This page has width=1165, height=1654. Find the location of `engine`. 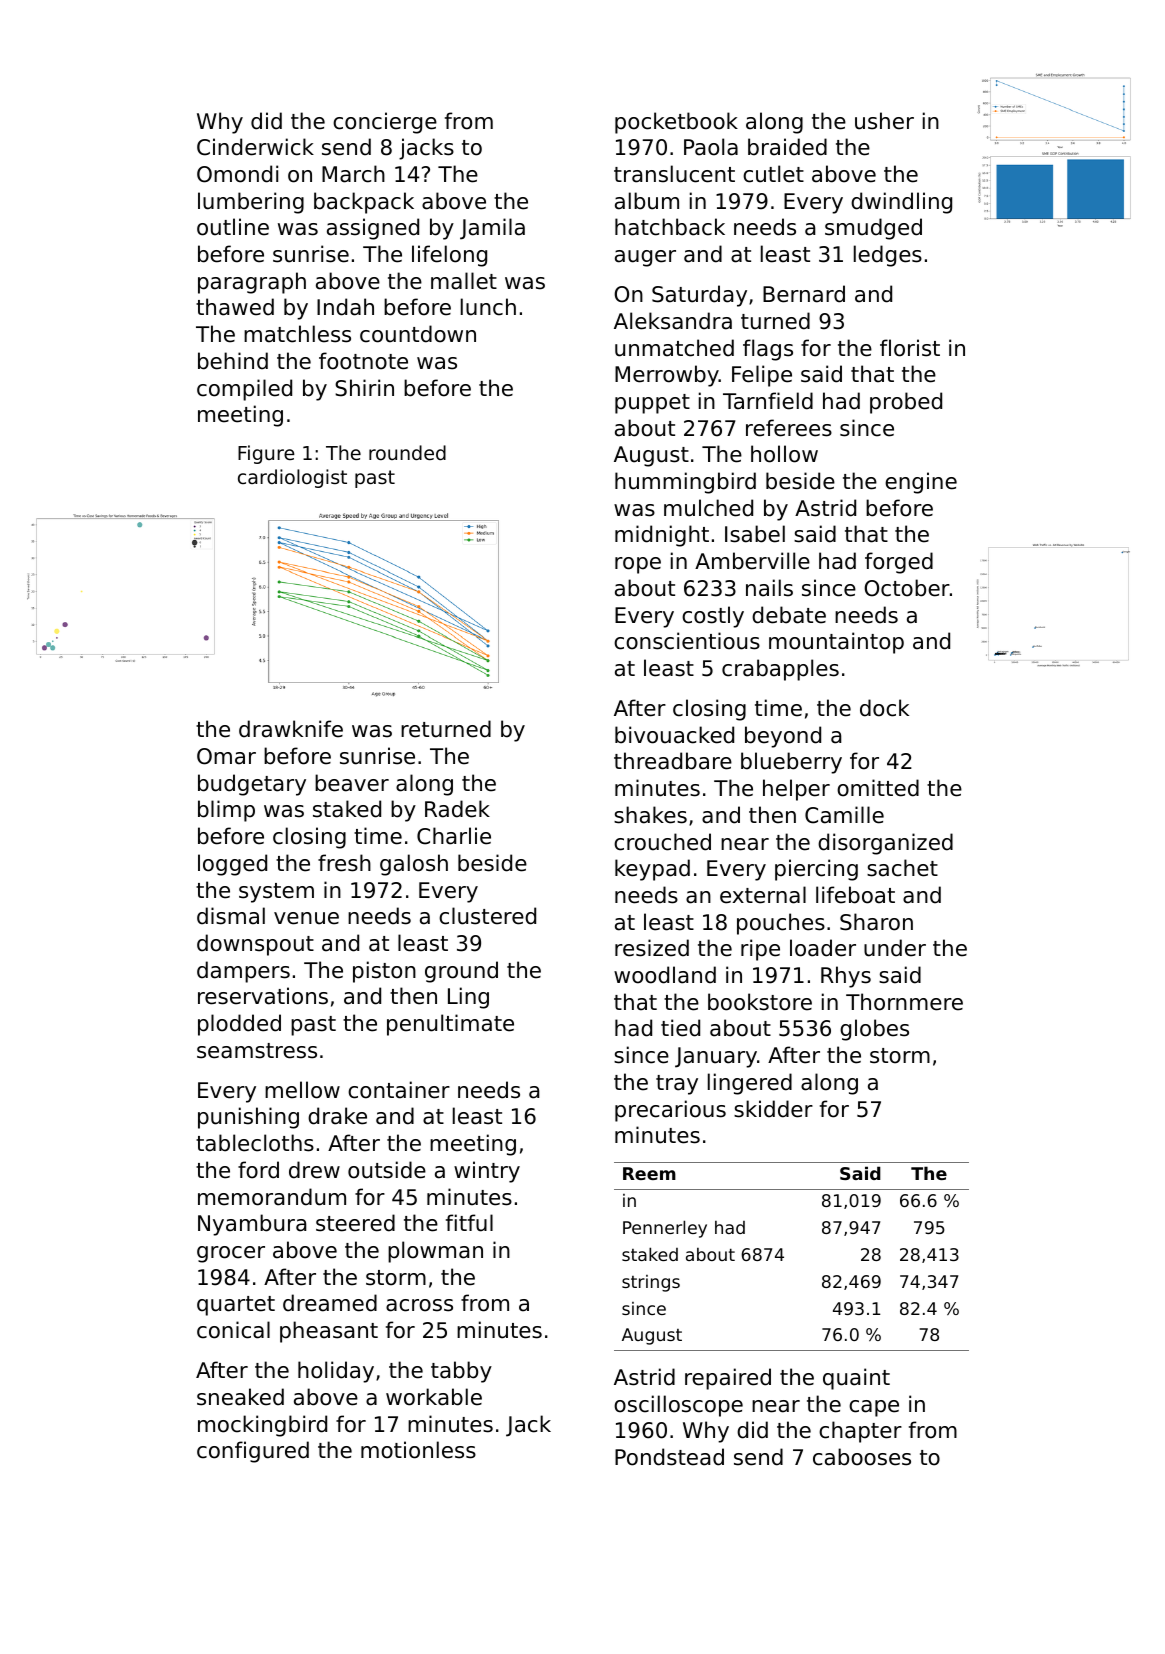

engine is located at coordinates (921, 483).
